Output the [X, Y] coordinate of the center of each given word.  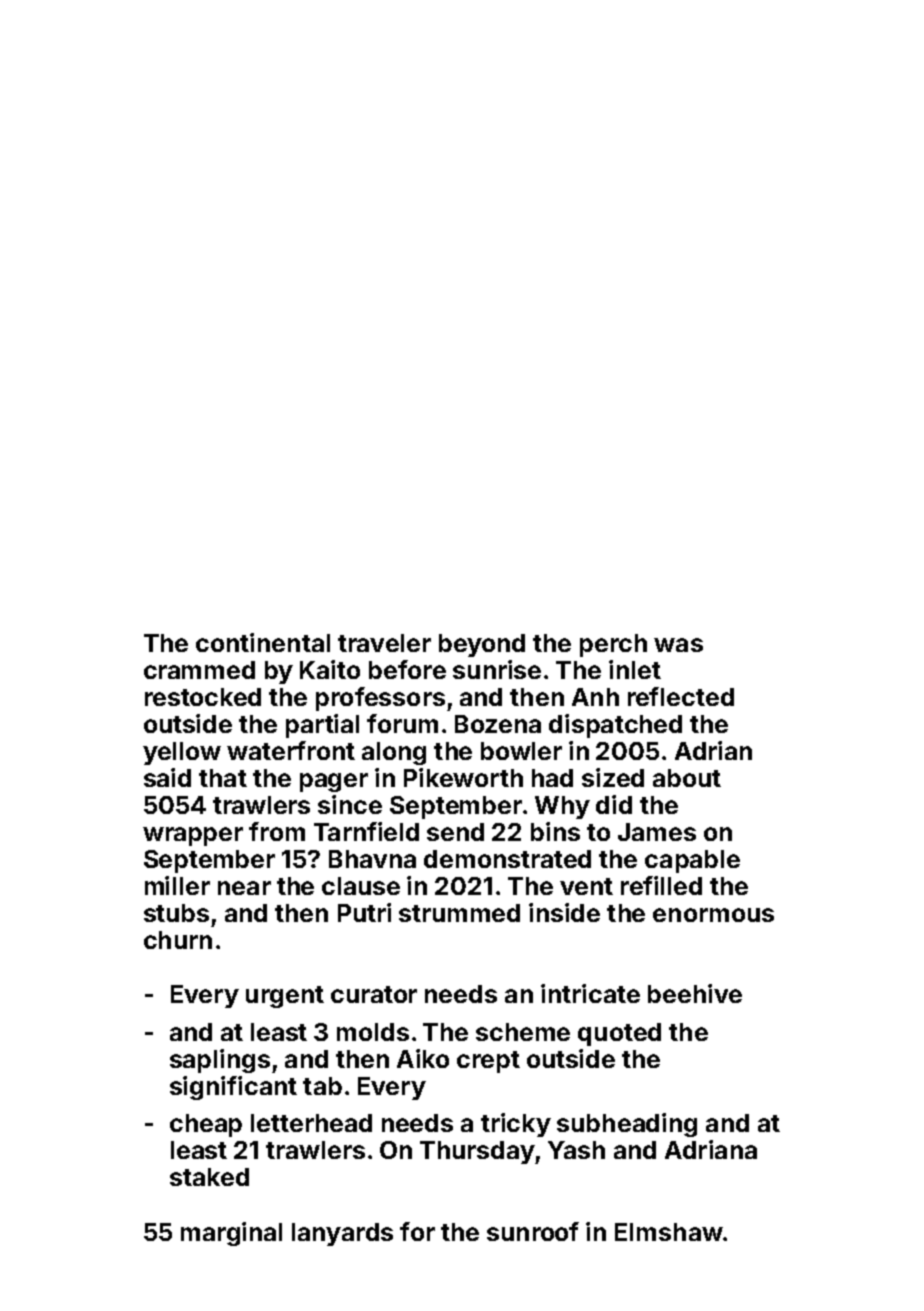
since [350, 804]
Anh [595, 697]
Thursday [477, 1152]
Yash [576, 1150]
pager [334, 782]
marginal [231, 1234]
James [657, 832]
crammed [199, 670]
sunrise [497, 669]
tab [322, 1086]
